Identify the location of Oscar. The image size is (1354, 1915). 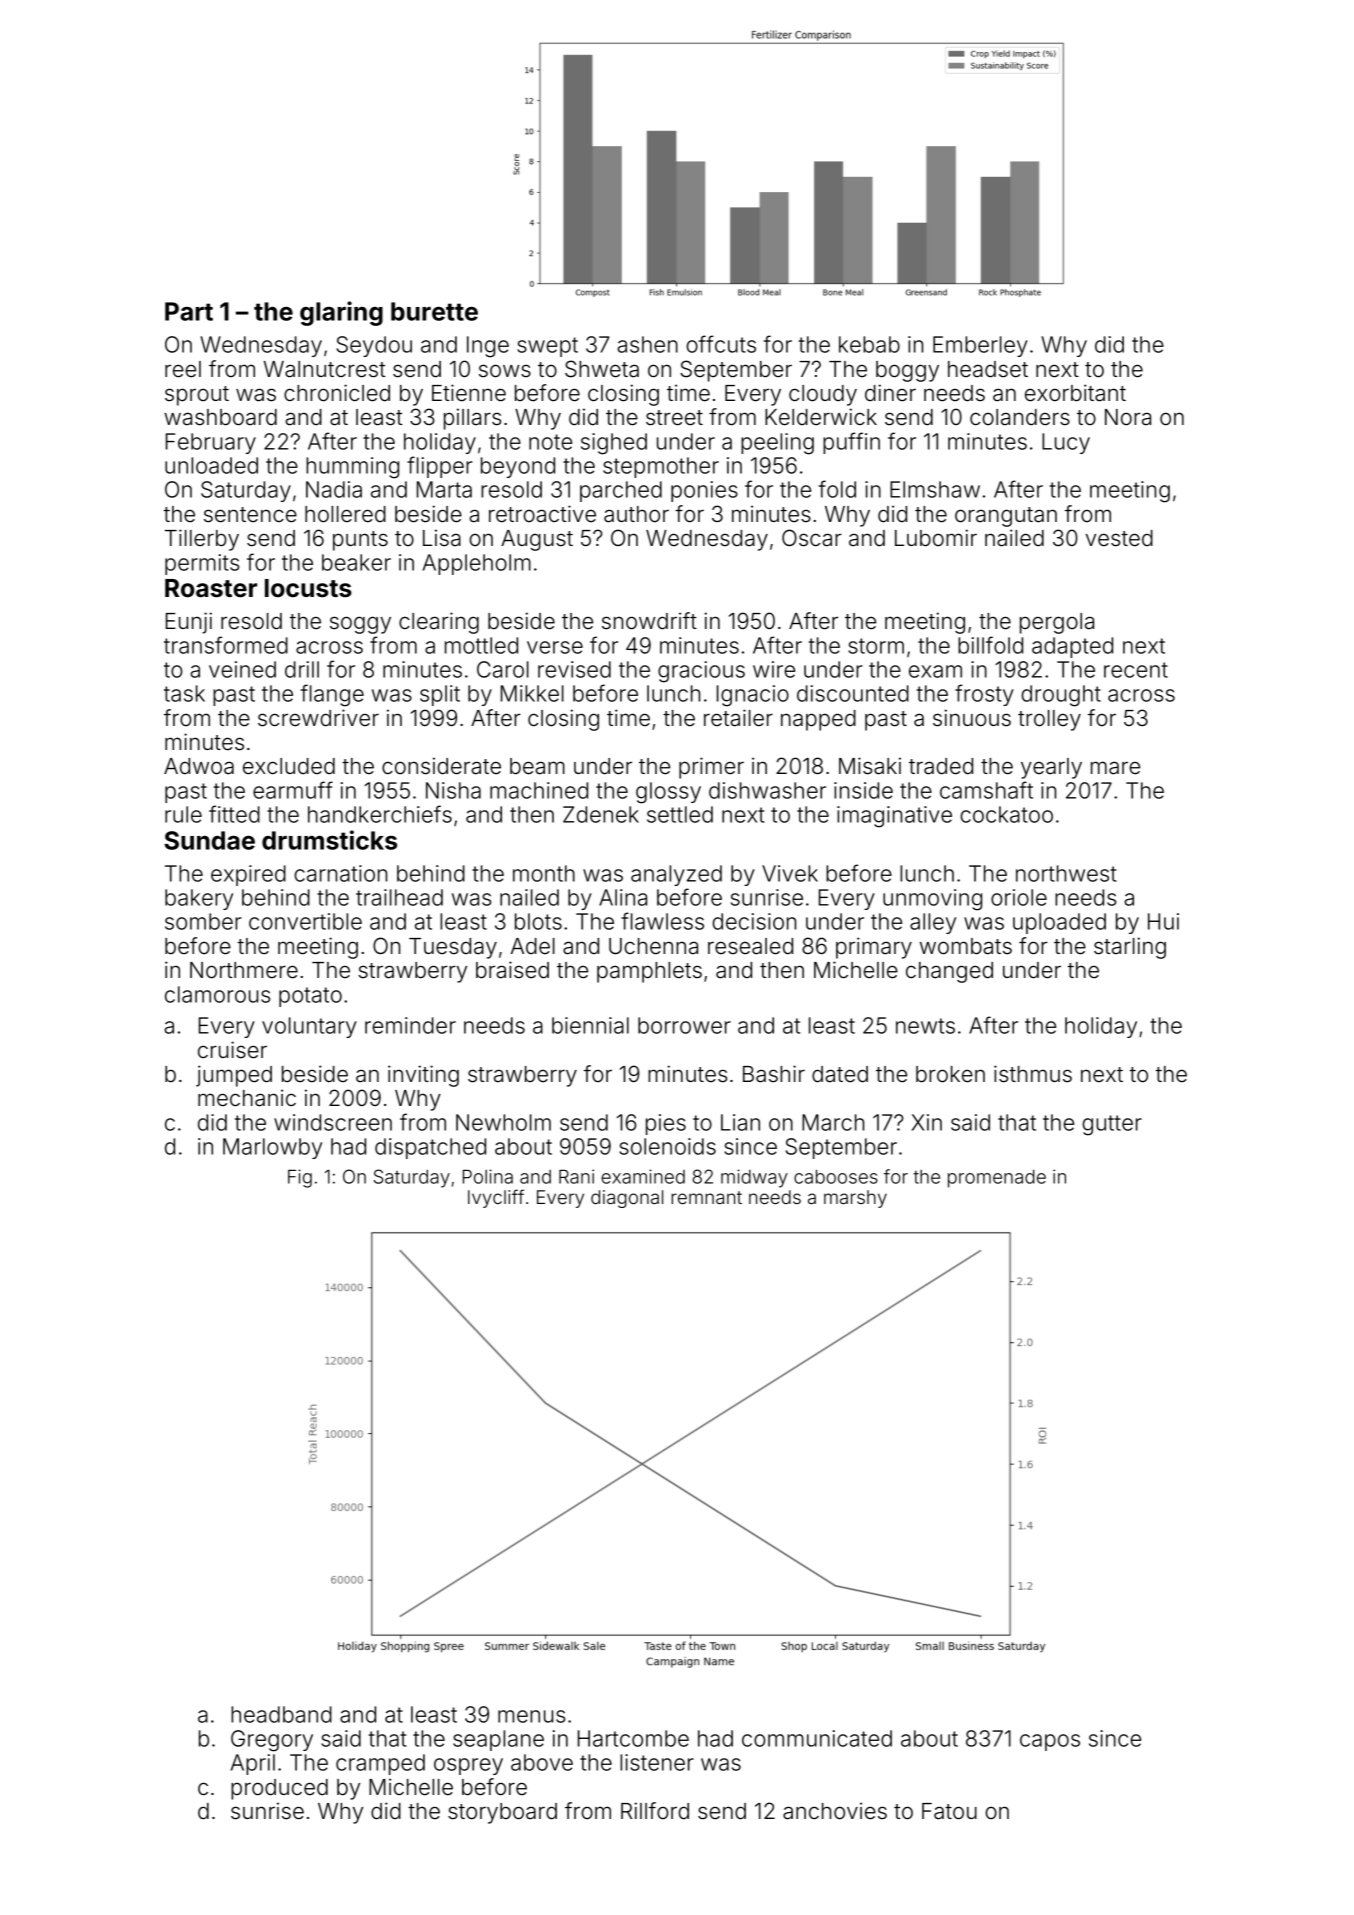
(812, 538).
